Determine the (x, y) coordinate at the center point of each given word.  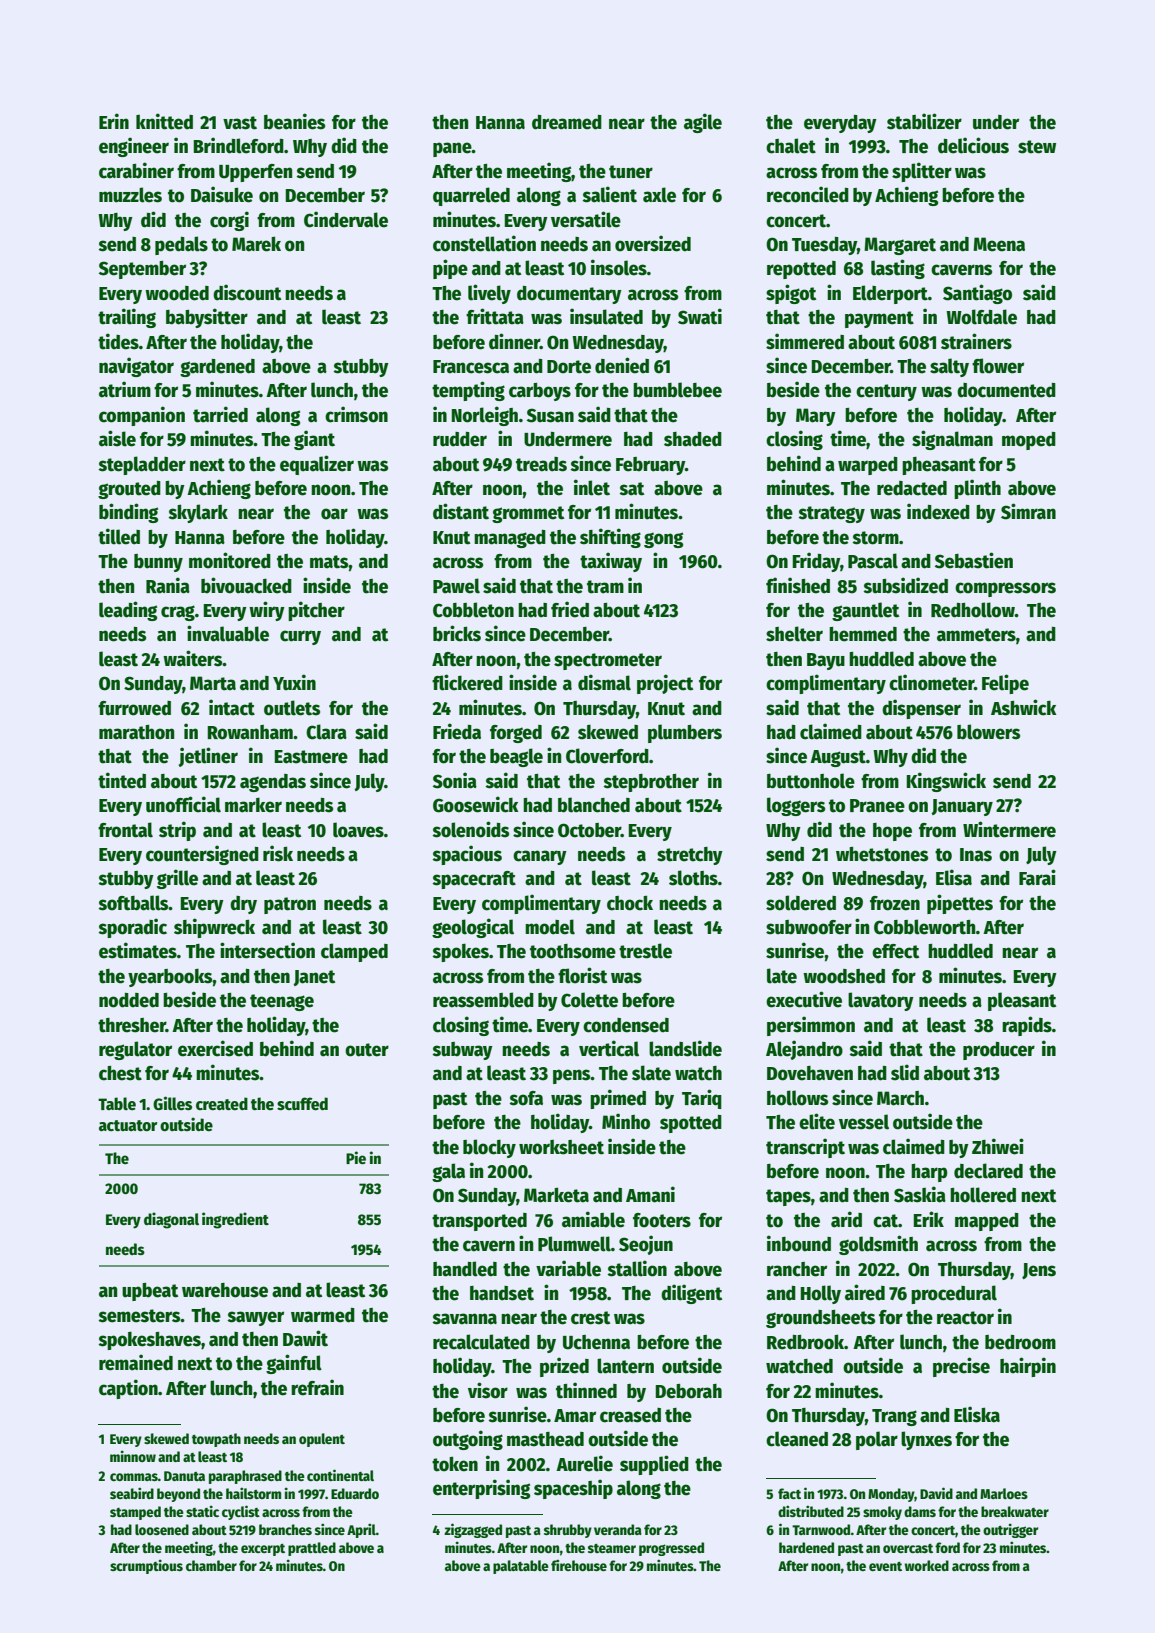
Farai (1037, 877)
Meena (999, 244)
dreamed (567, 122)
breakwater (1015, 1511)
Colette (589, 1000)
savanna (464, 1319)
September (142, 270)
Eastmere (311, 757)
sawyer (255, 1318)
